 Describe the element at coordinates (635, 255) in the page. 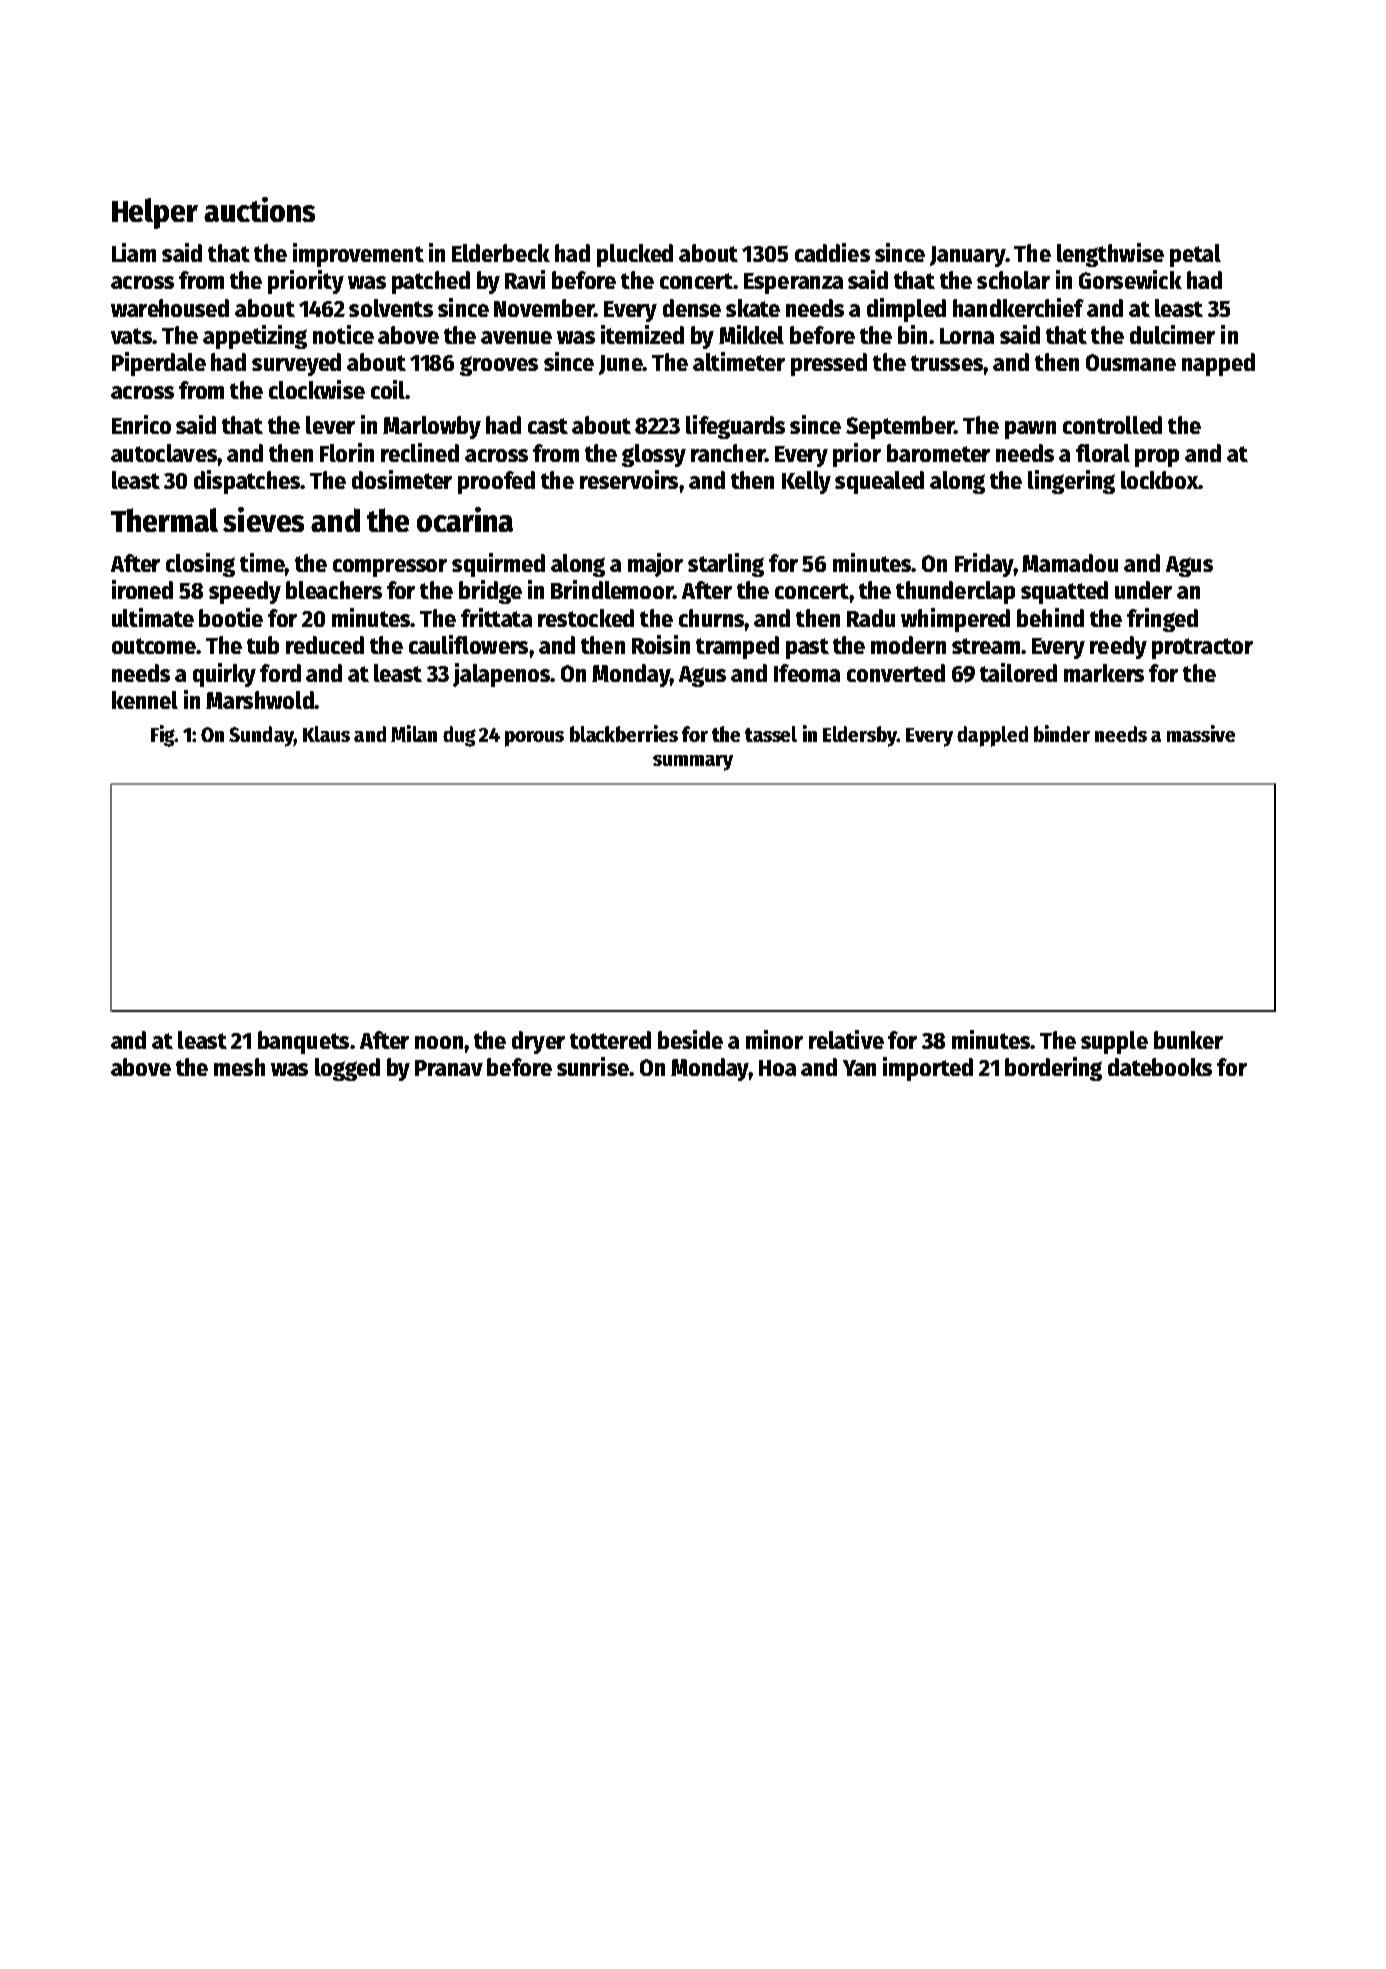

I see `plucked` at that location.
